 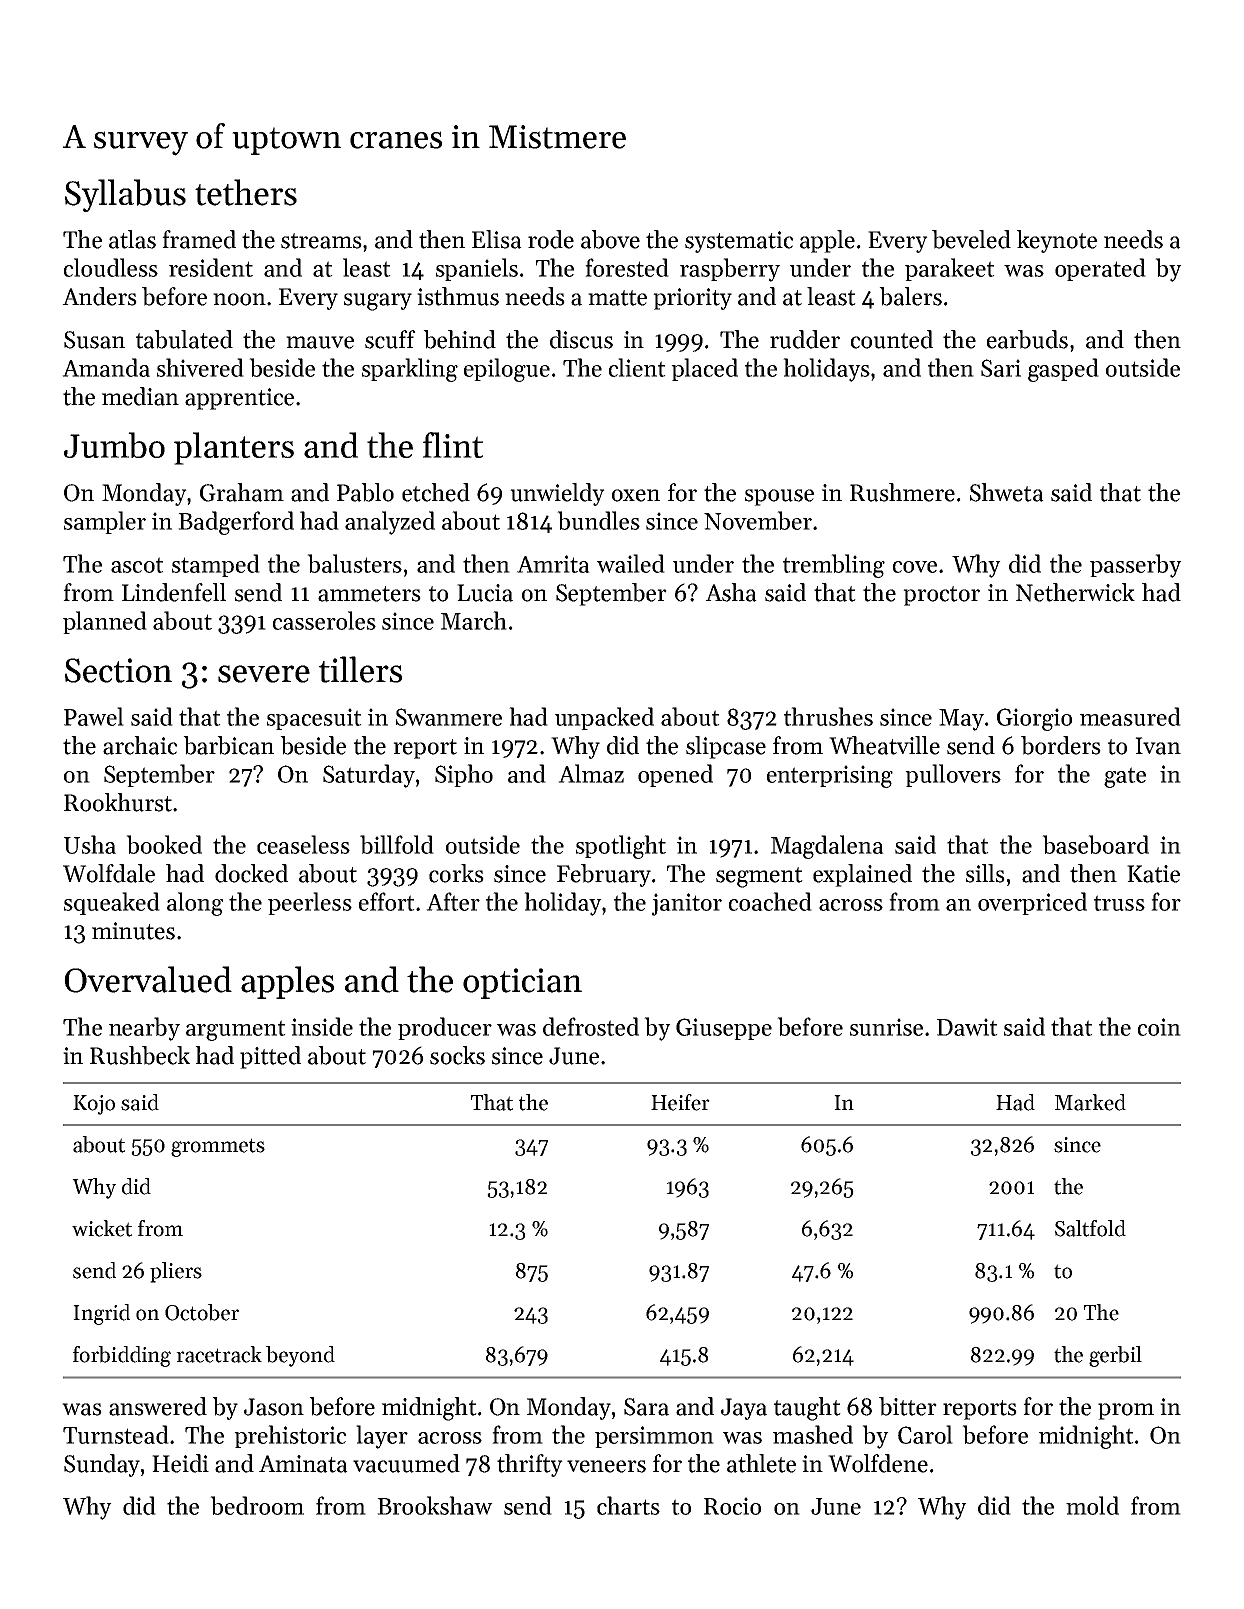 What do you see at coordinates (971, 239) in the screenshot?
I see `beveled` at bounding box center [971, 239].
